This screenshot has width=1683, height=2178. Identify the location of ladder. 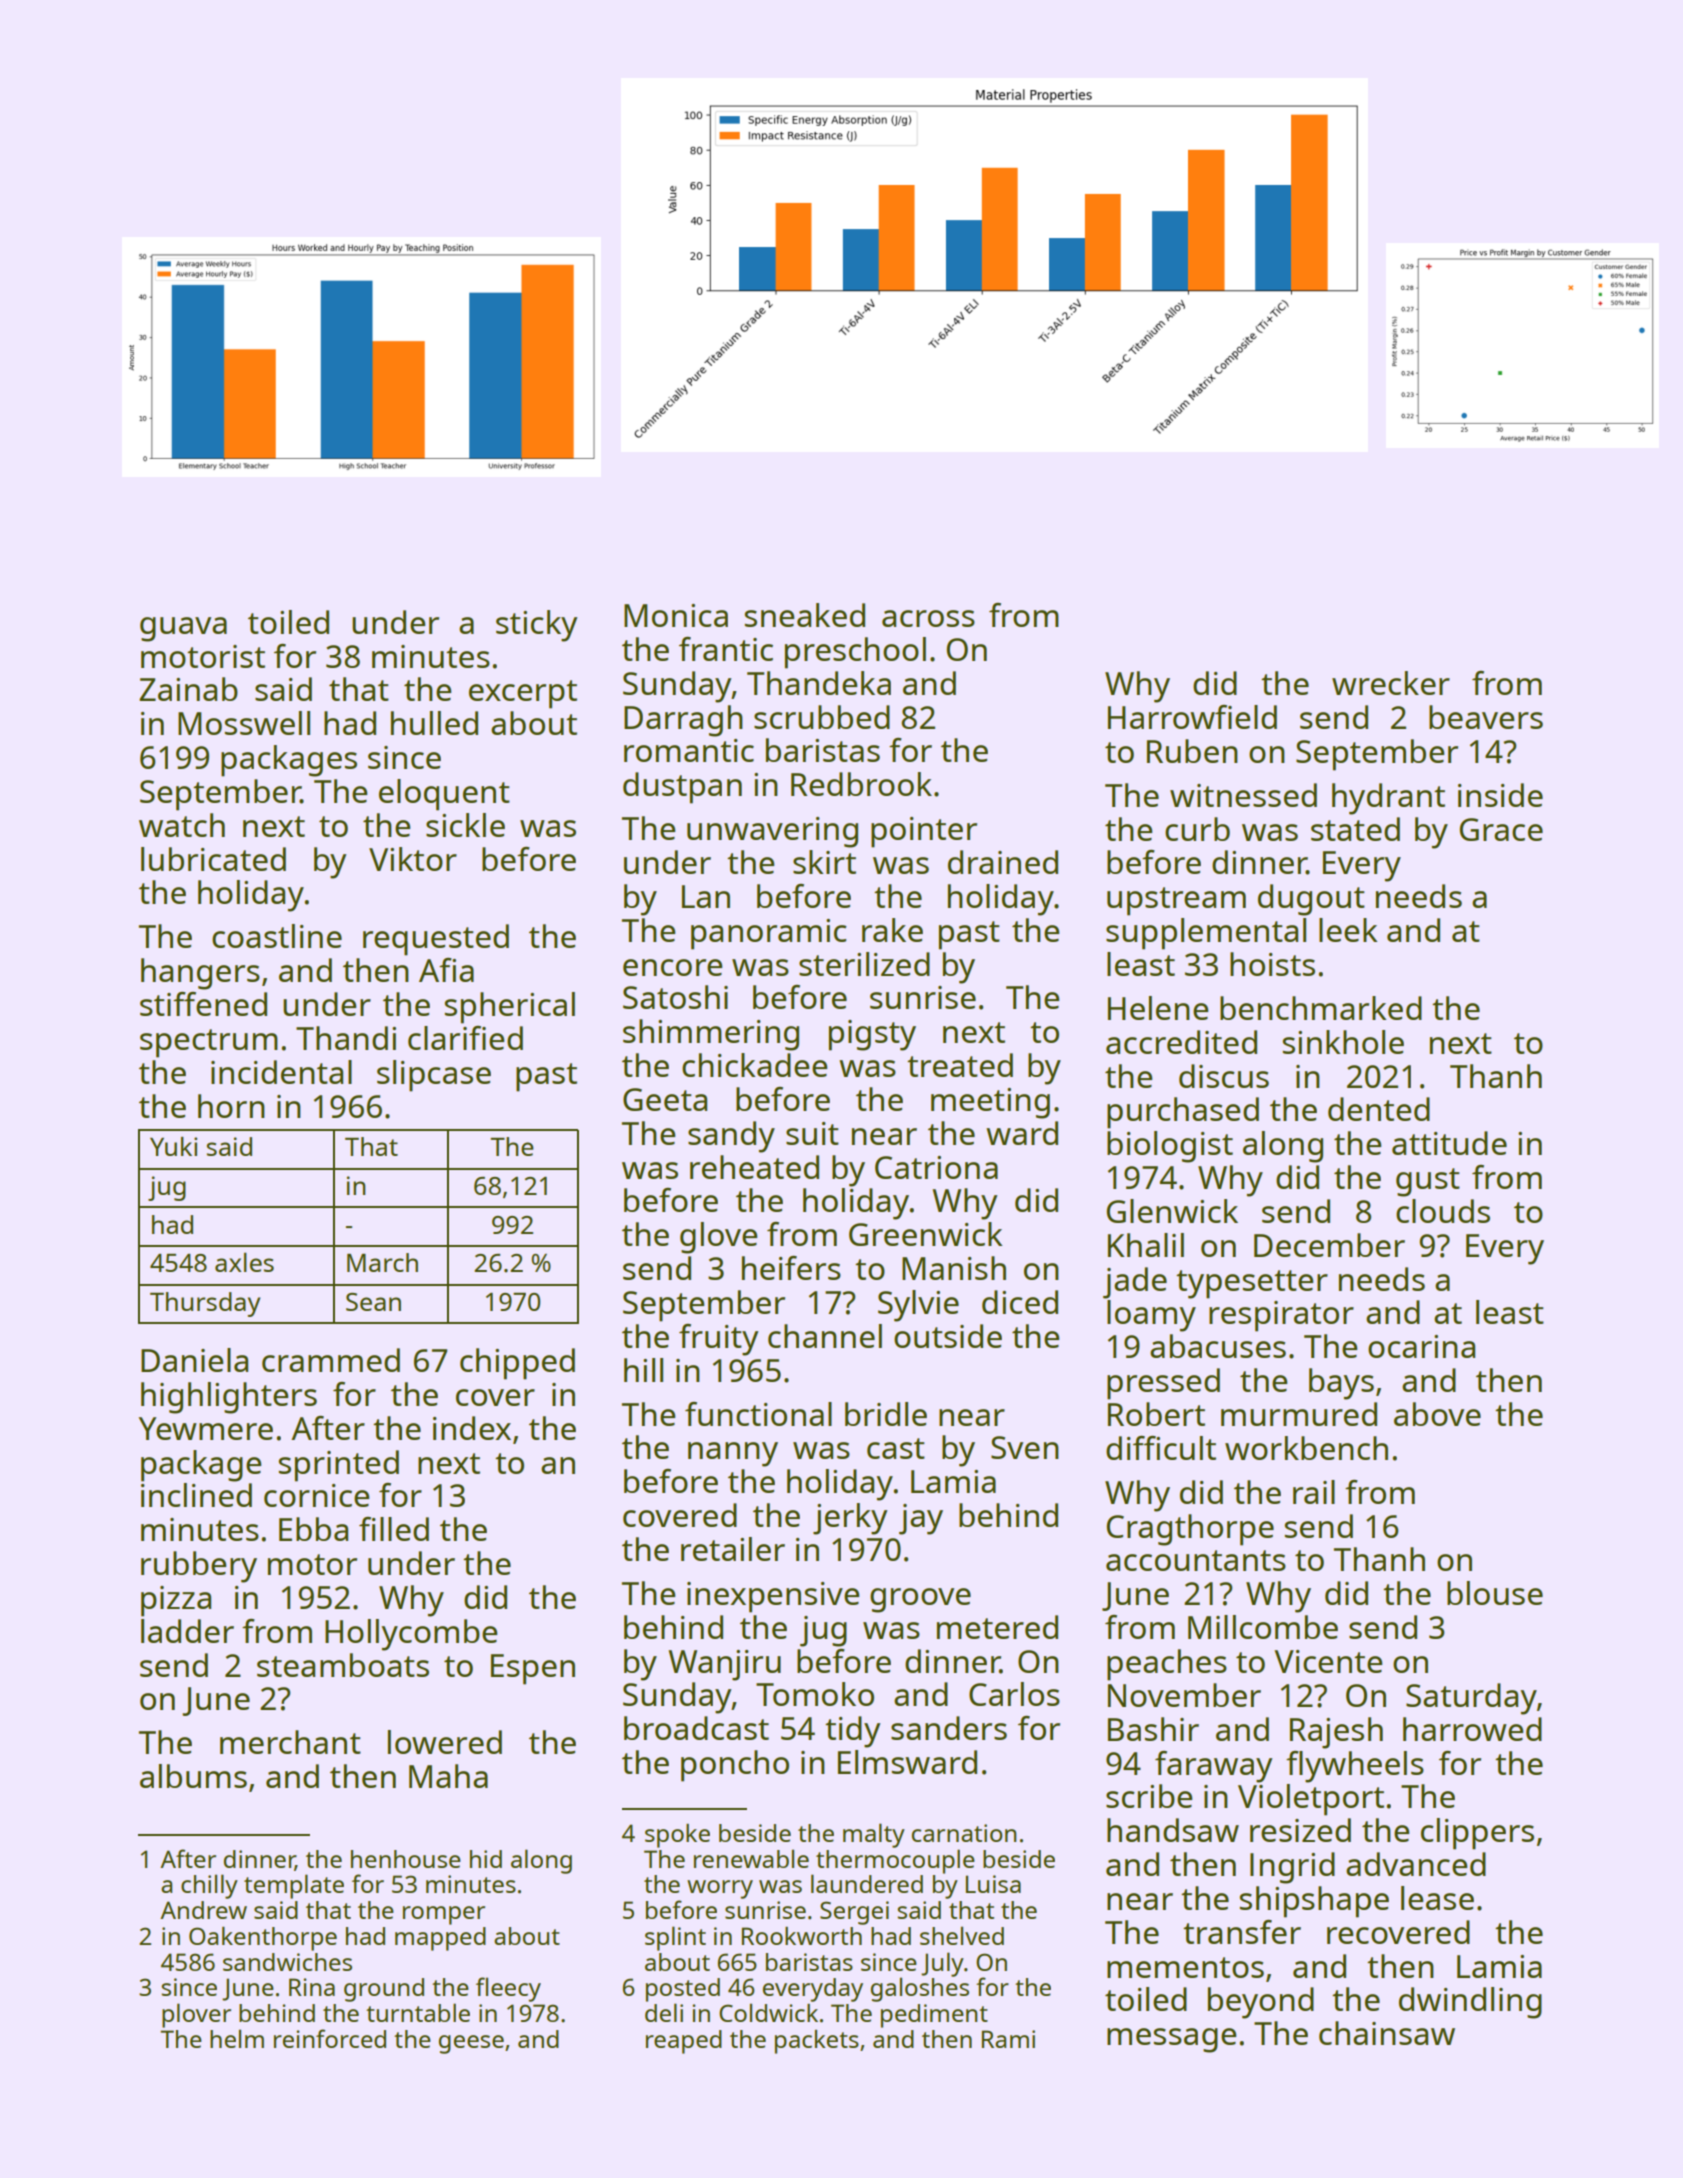
(187, 1631).
